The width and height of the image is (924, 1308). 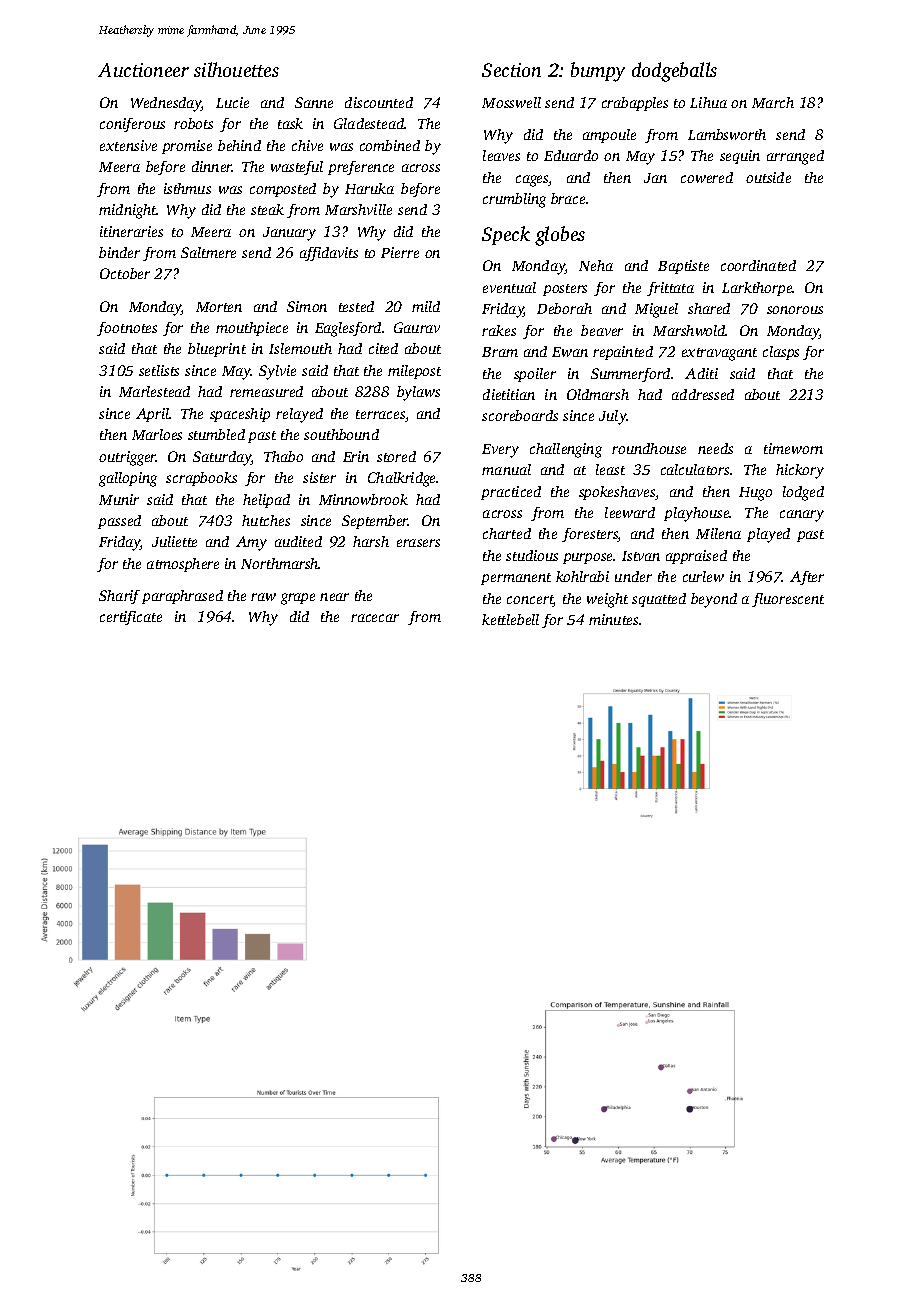 What do you see at coordinates (216, 434) in the image?
I see `stumbled` at bounding box center [216, 434].
